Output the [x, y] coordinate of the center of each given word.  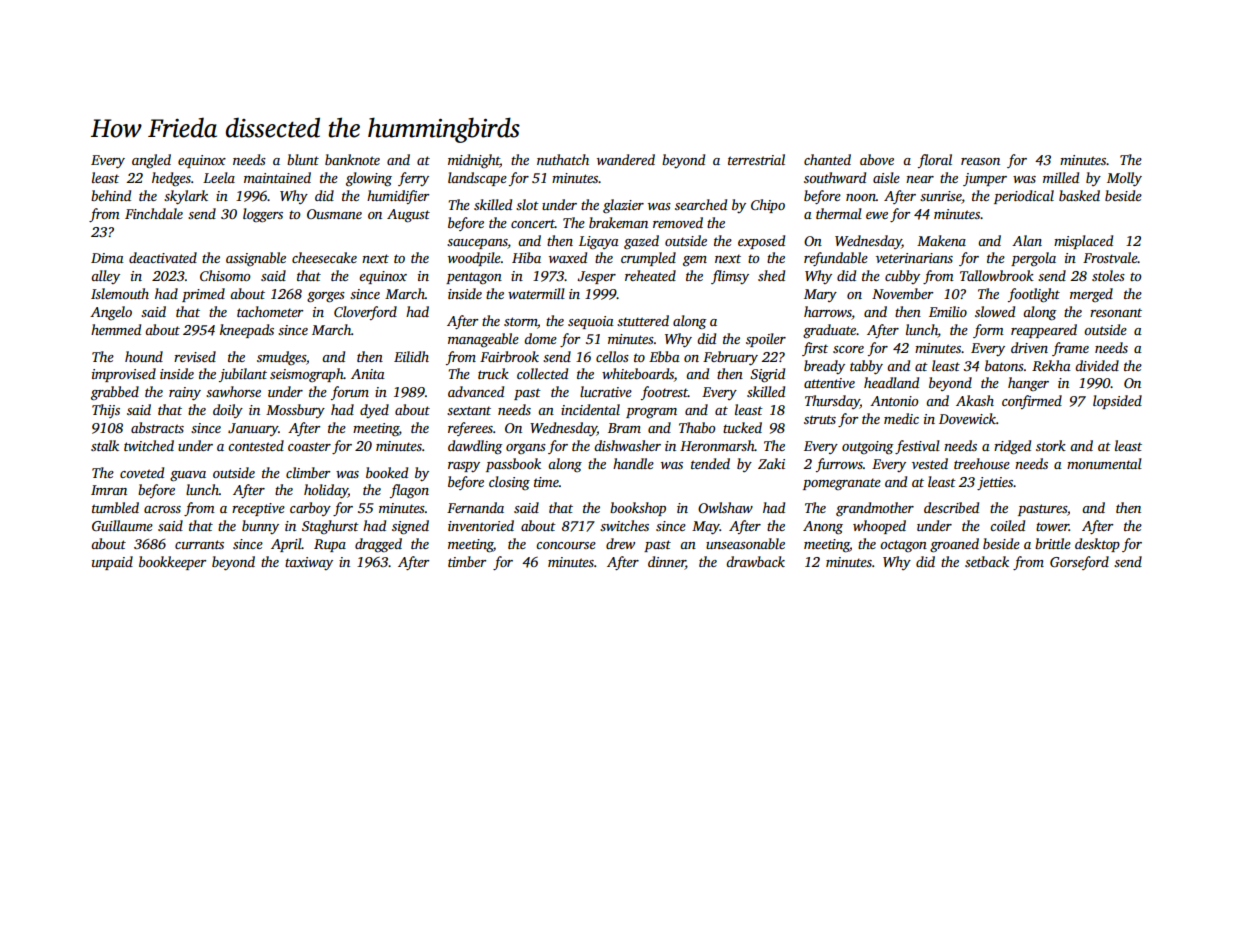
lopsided [1117, 402]
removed [678, 222]
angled [151, 161]
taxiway [309, 563]
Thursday [832, 402]
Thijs [106, 411]
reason [980, 161]
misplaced [1083, 242]
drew [620, 543]
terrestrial [756, 159]
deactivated [163, 257]
